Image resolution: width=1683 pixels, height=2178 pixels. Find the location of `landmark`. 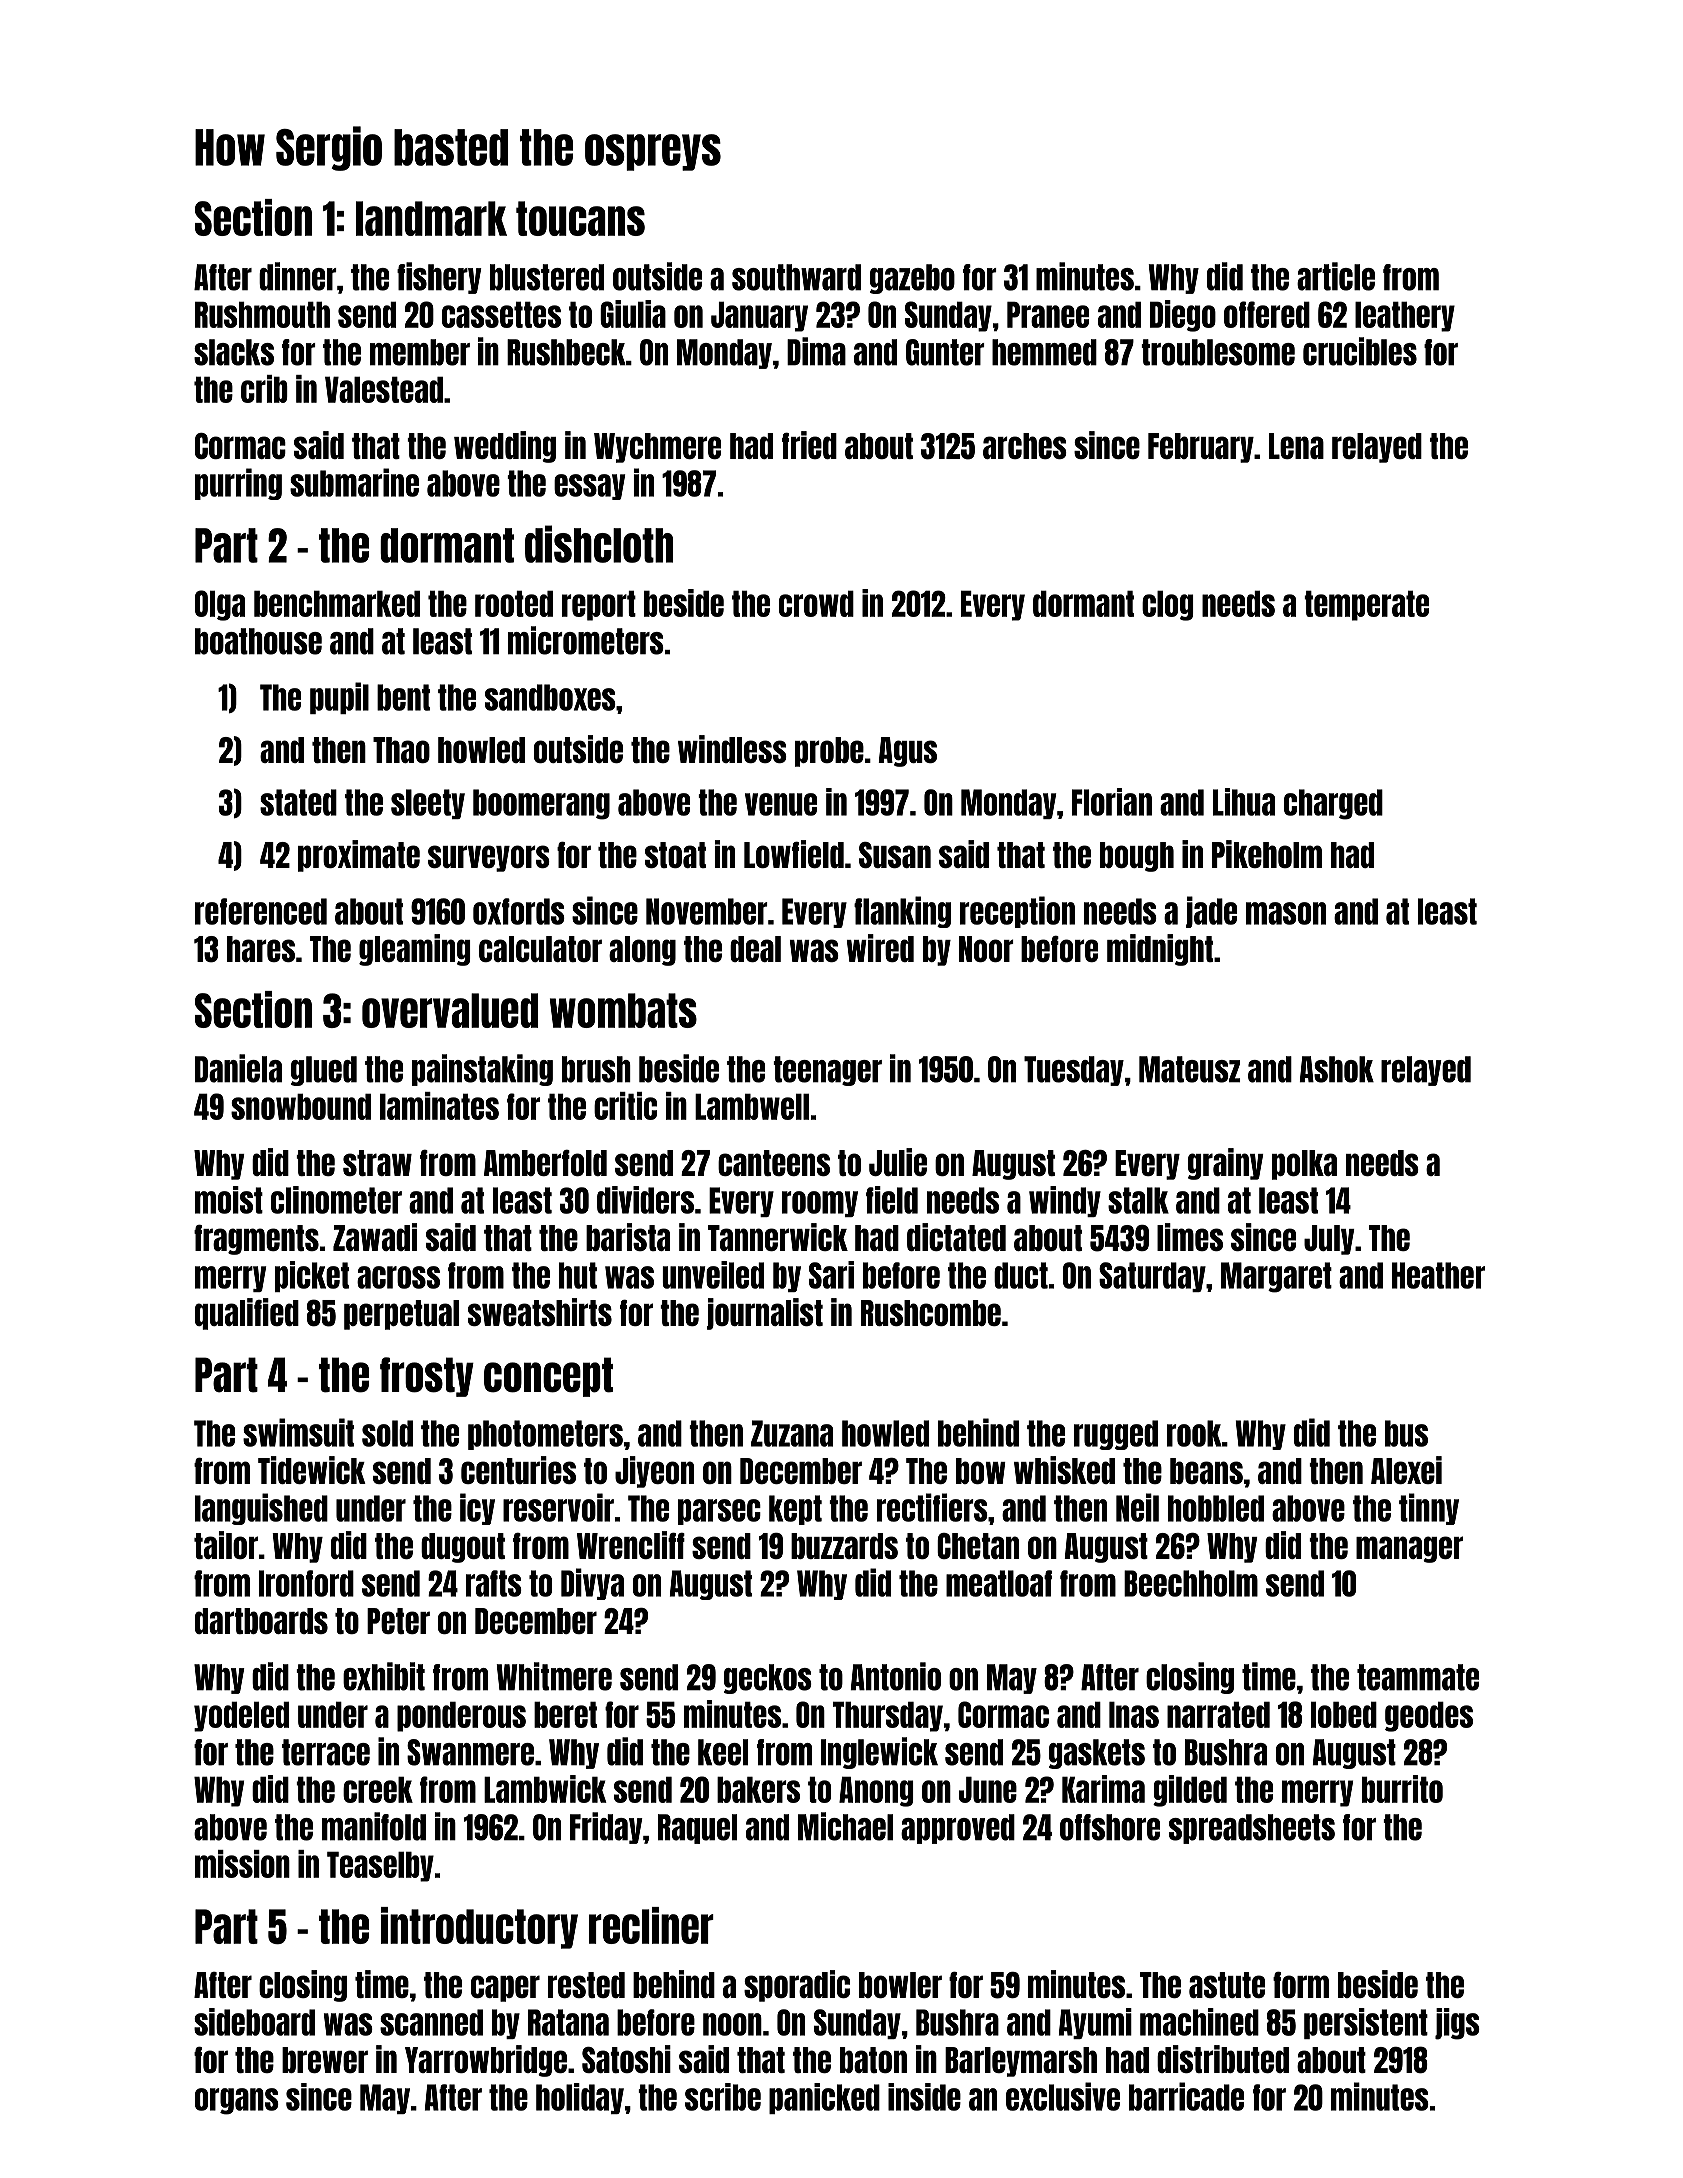

landmark is located at coordinates (431, 218).
